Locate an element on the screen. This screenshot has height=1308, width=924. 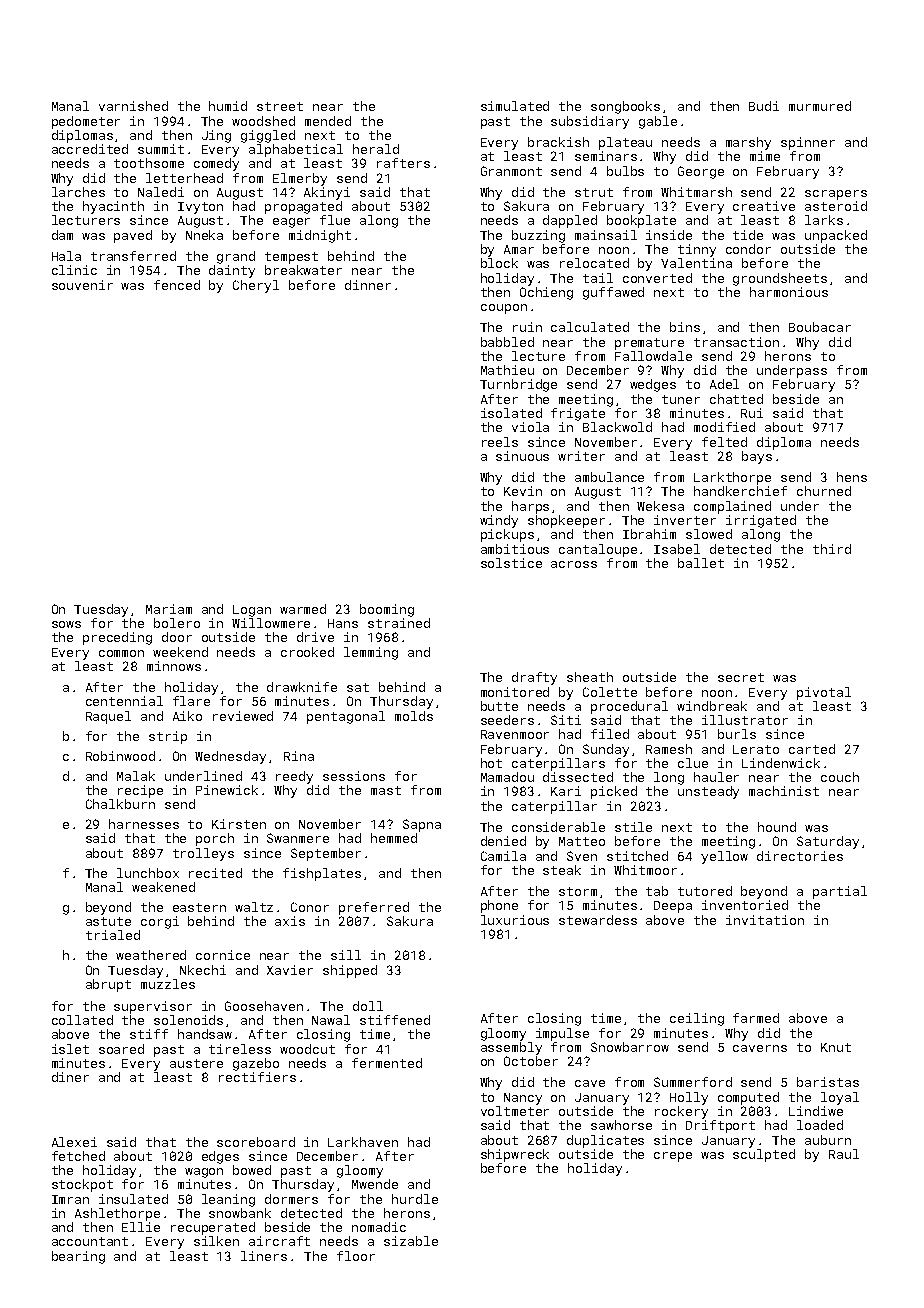
street is located at coordinates (280, 106).
